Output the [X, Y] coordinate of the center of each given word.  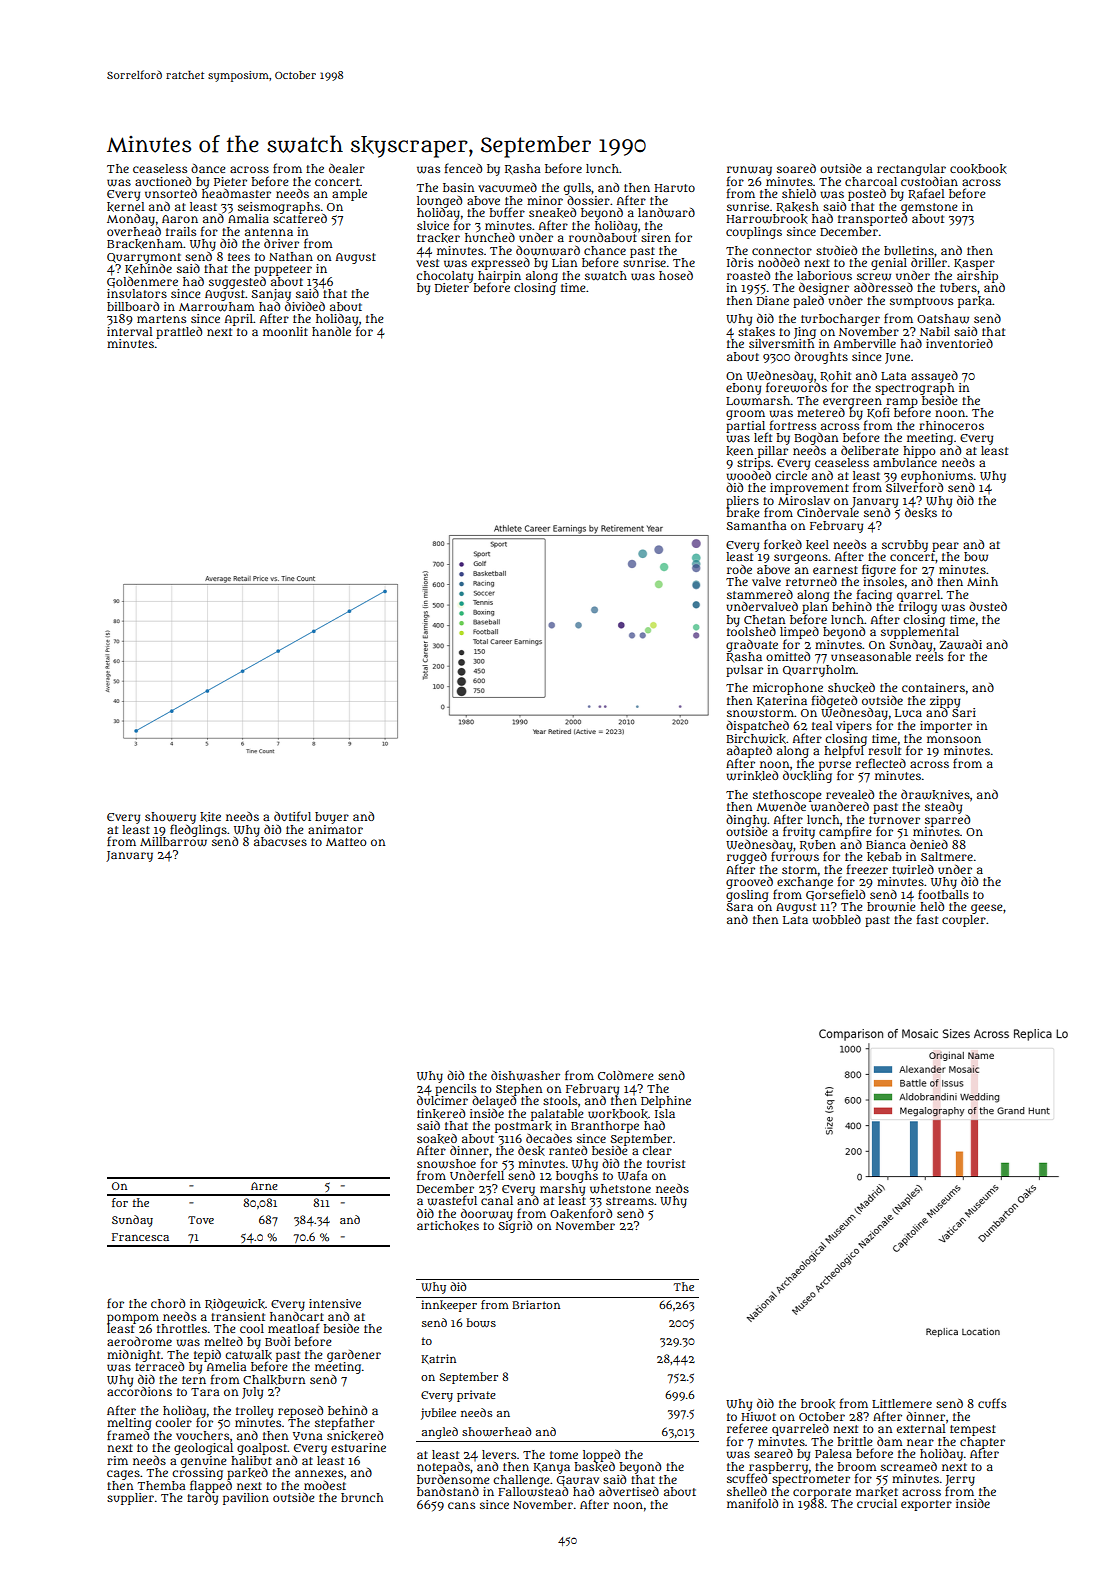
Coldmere [626, 1075]
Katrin [438, 1359]
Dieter [452, 287]
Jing [805, 333]
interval [130, 331]
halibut [251, 1460]
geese [987, 909]
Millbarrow [173, 841]
